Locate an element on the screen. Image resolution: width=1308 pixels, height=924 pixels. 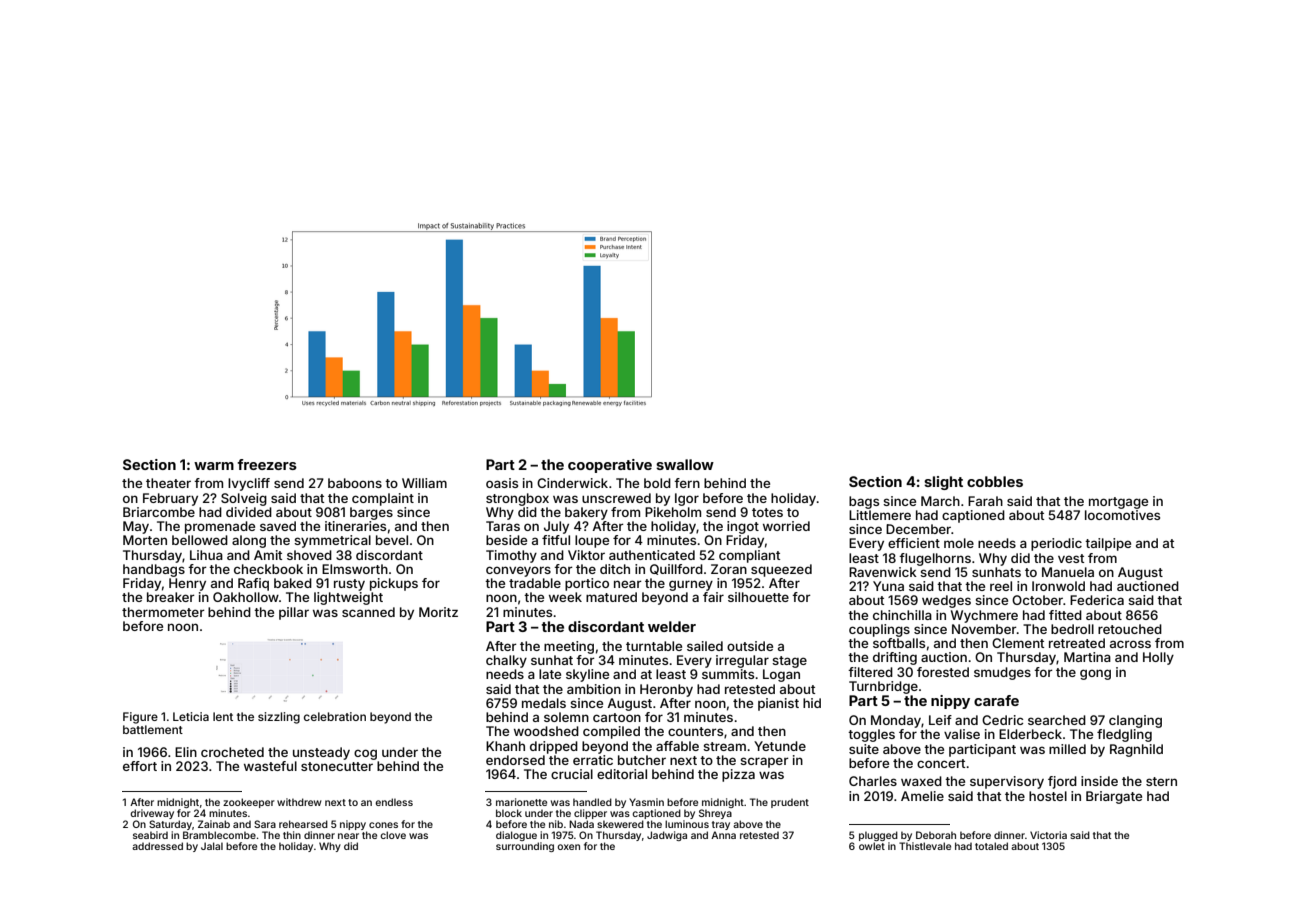
Clement is located at coordinates (1018, 643).
